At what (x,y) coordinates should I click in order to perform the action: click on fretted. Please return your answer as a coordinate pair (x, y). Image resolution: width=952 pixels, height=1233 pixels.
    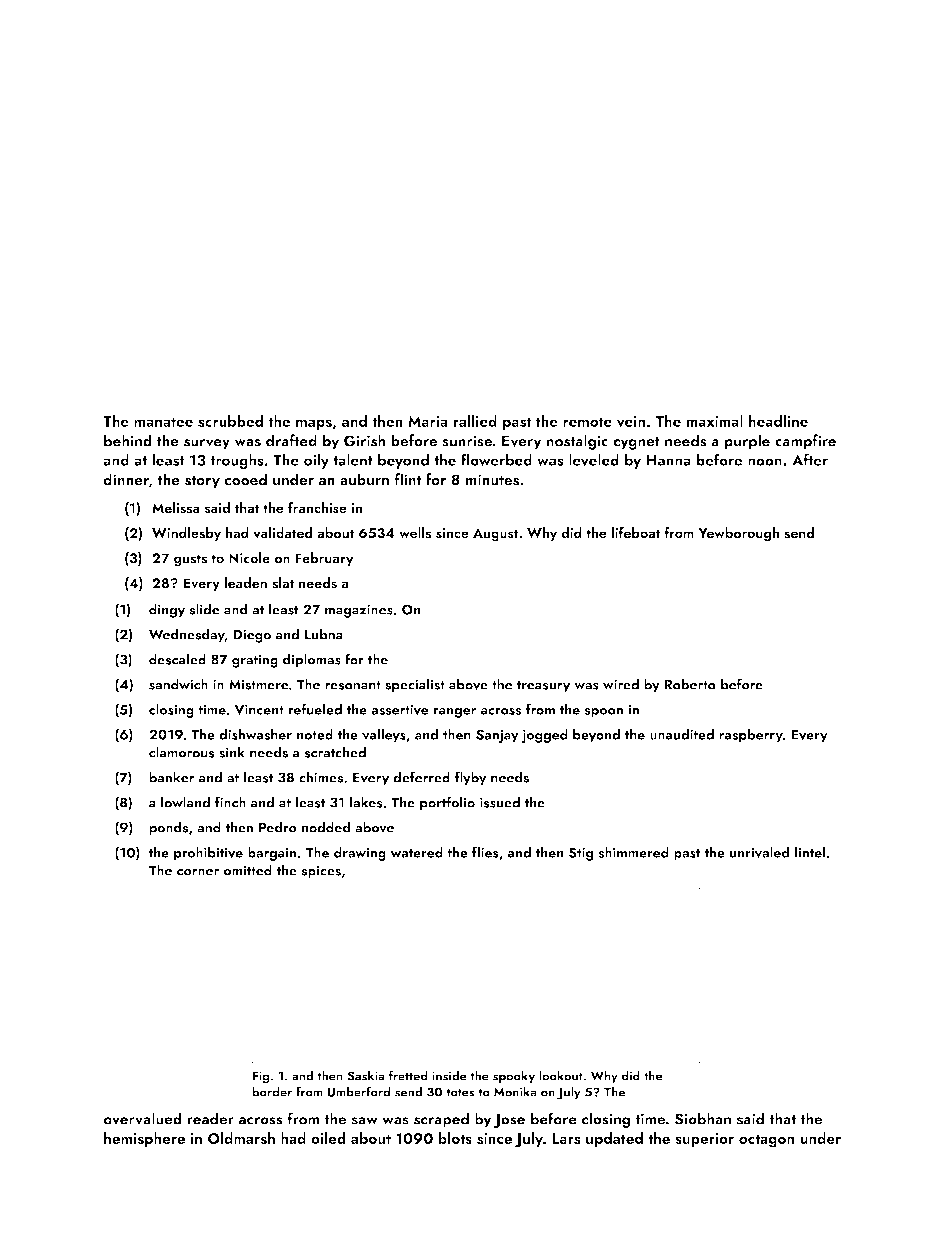
    Looking at the image, I should click on (408, 1075).
